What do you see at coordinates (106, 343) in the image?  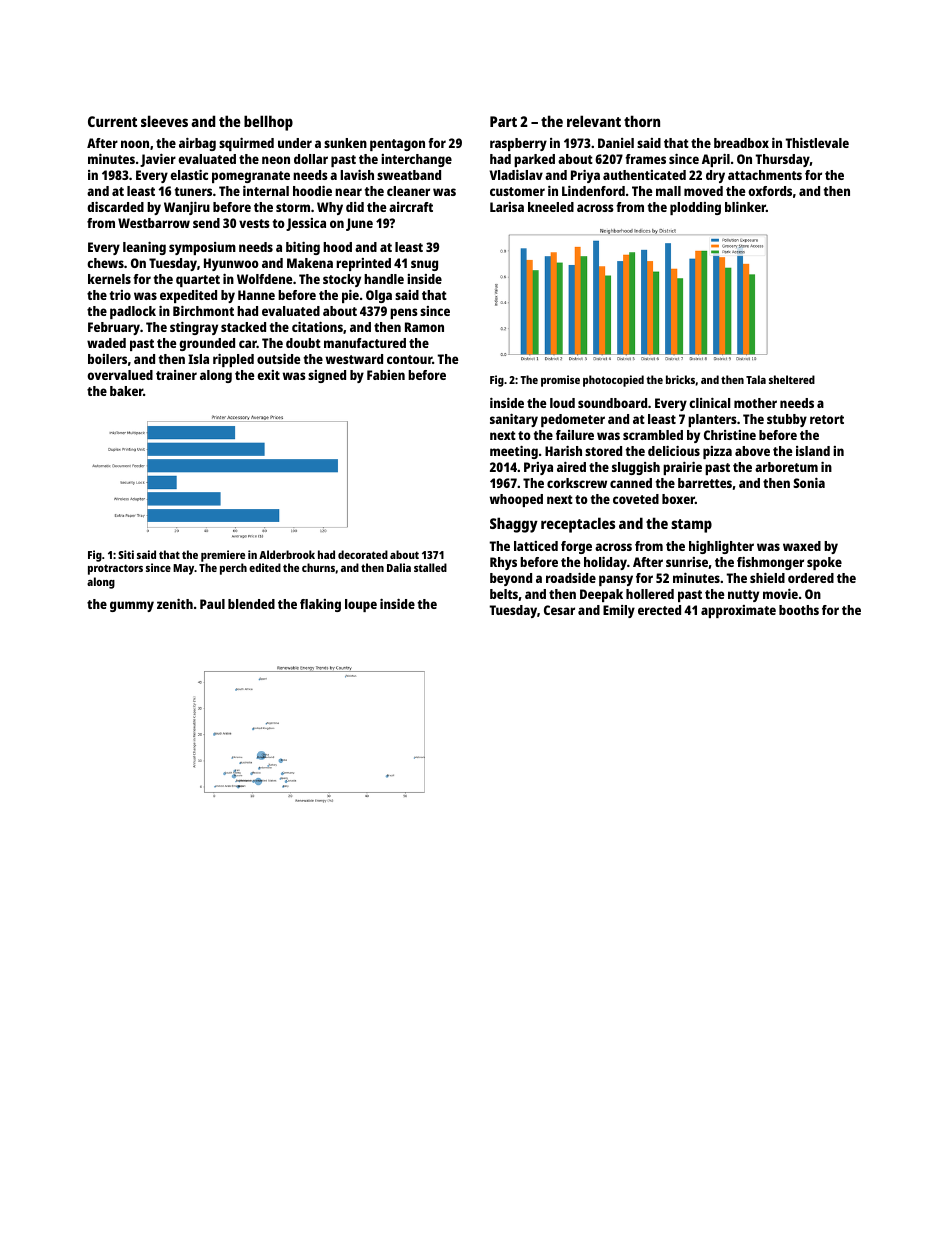 I see `waded` at bounding box center [106, 343].
